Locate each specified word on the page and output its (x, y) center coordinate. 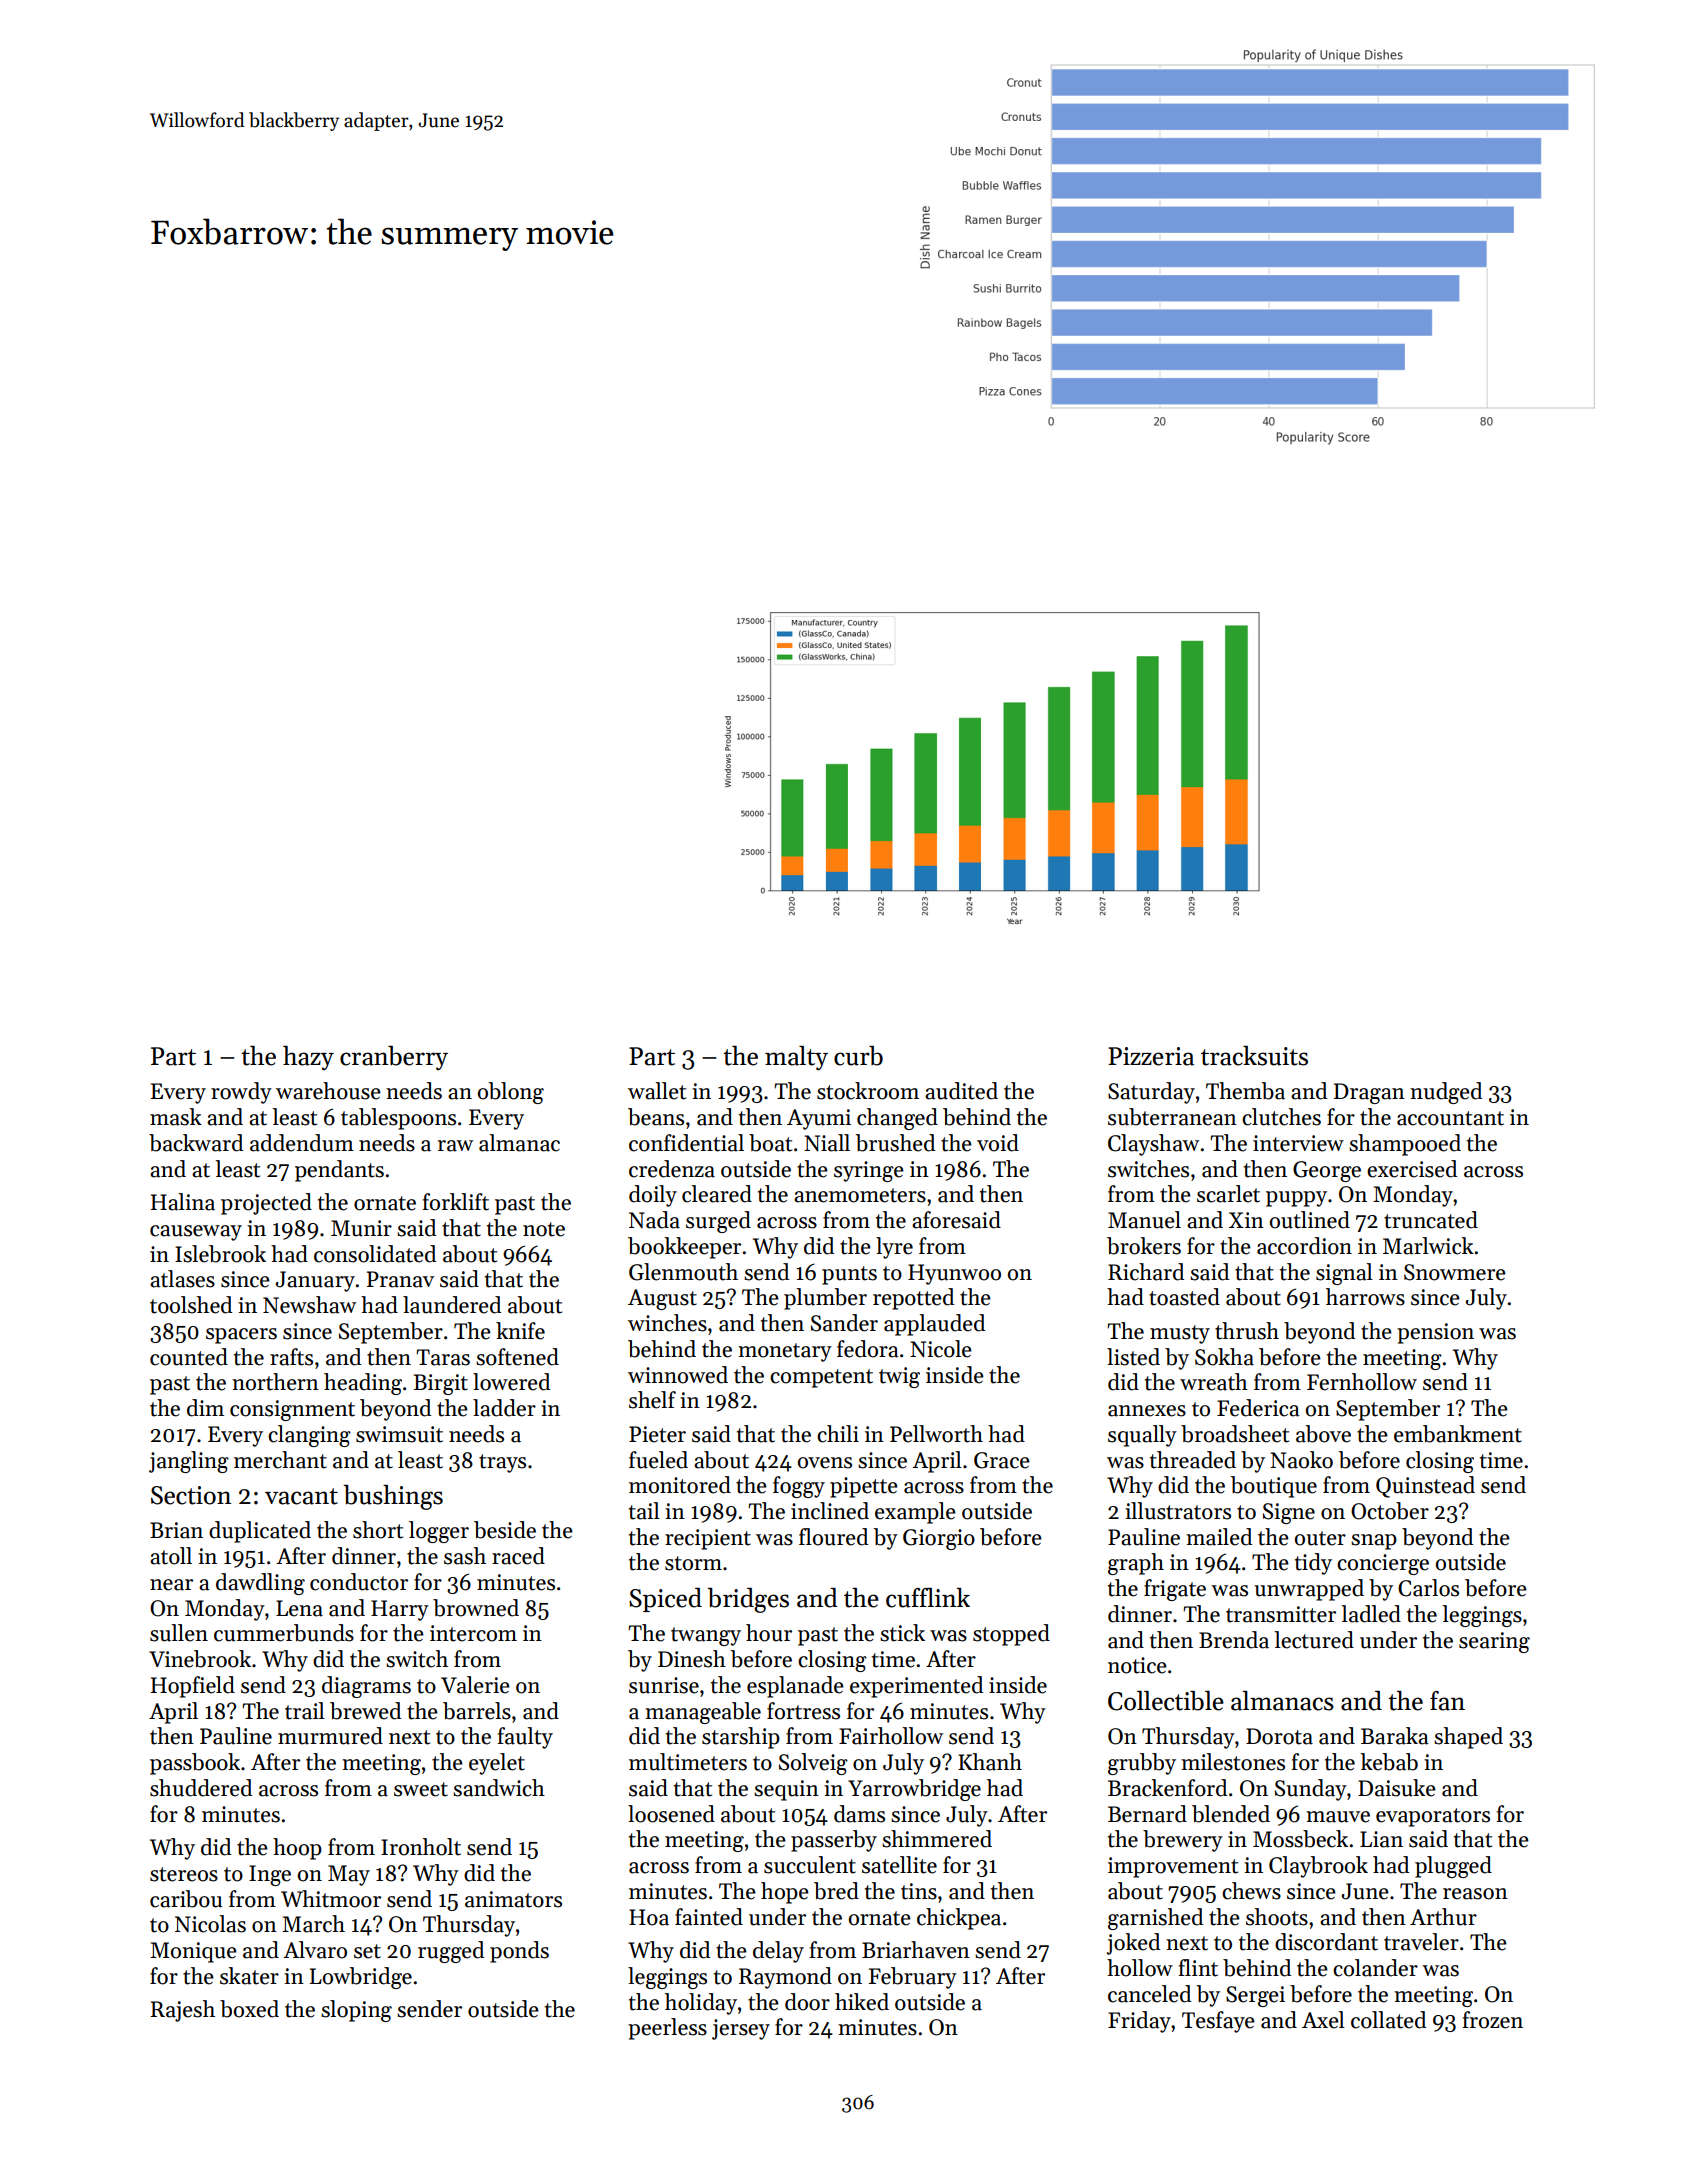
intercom (473, 1633)
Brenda (1234, 1640)
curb (858, 1056)
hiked (862, 2002)
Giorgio (939, 1539)
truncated (1431, 1220)
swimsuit (399, 1434)
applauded (934, 1325)
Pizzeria (1151, 1056)
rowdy (241, 1093)
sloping (356, 2011)
